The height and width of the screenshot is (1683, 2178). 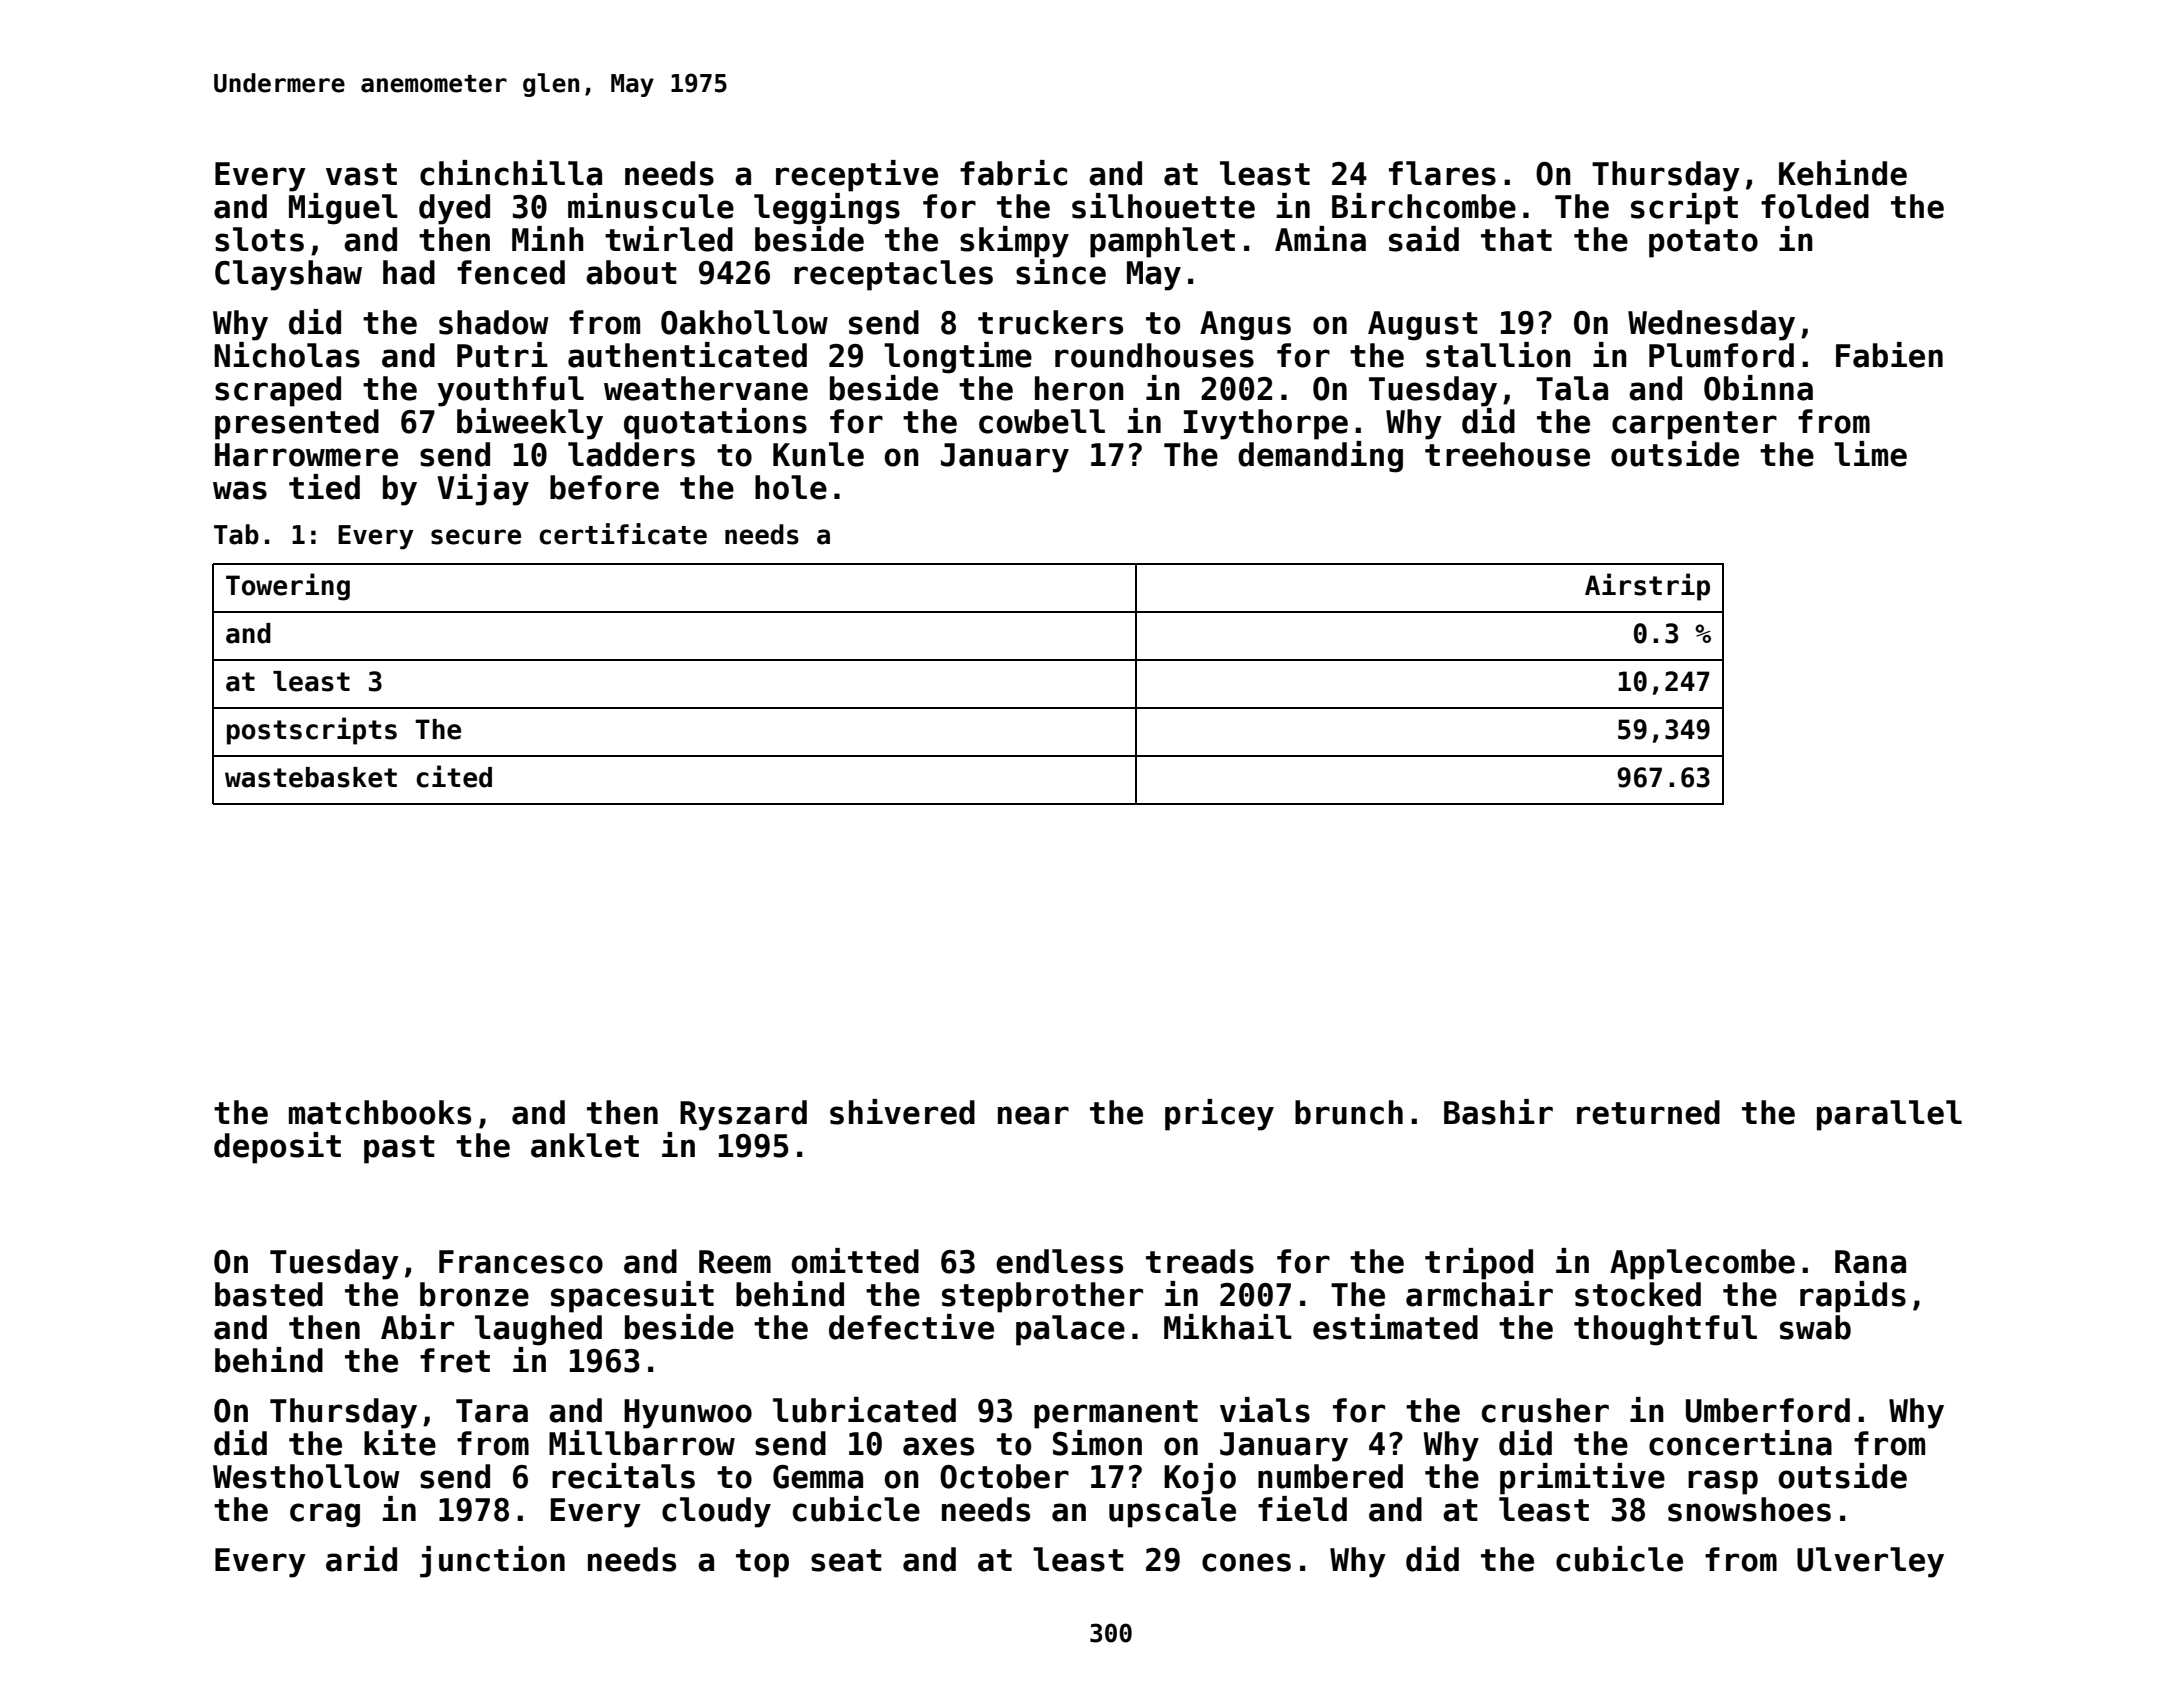 I want to click on recitals, so click(x=623, y=1476).
